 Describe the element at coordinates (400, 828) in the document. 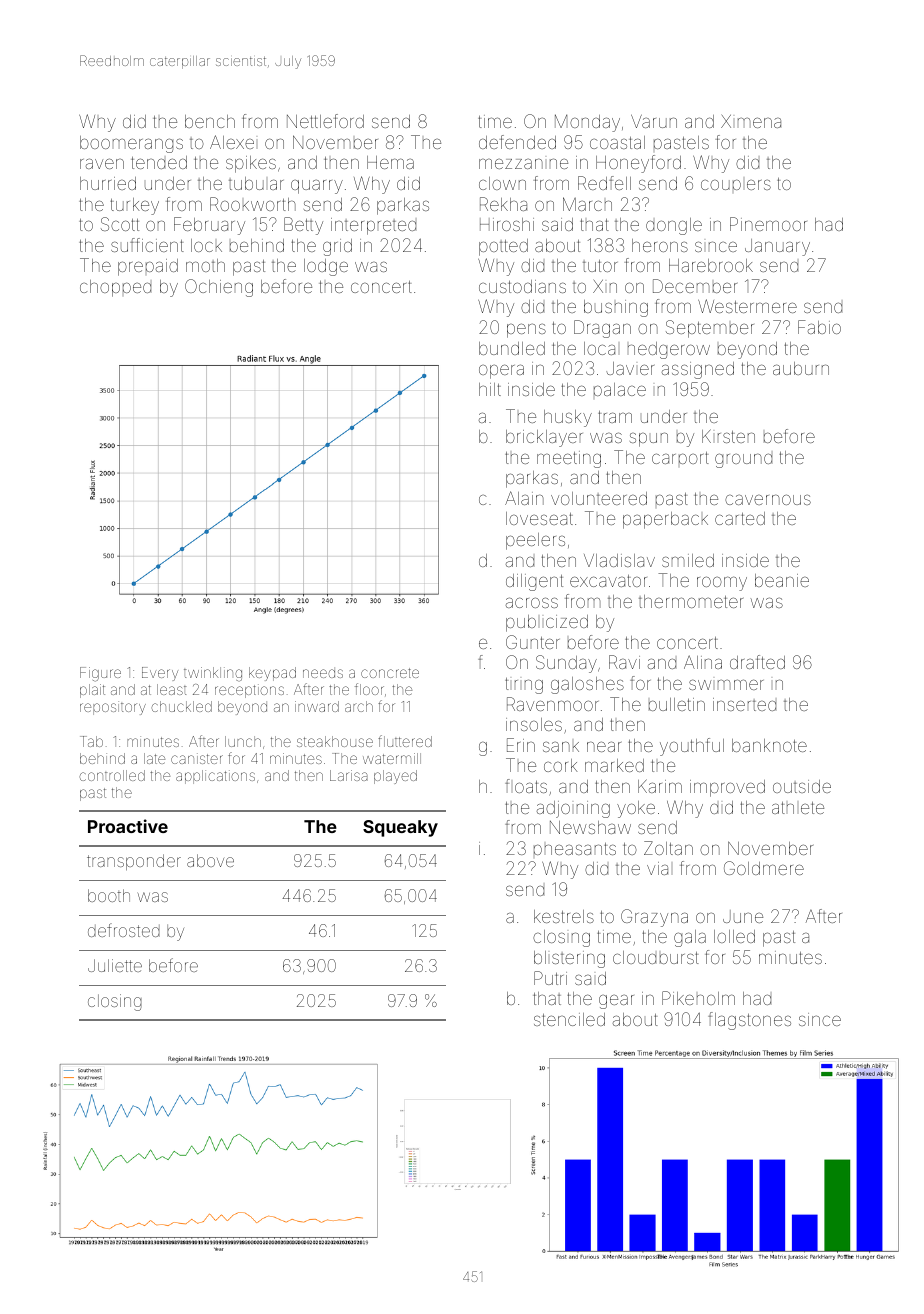

I see `Squeaky` at that location.
